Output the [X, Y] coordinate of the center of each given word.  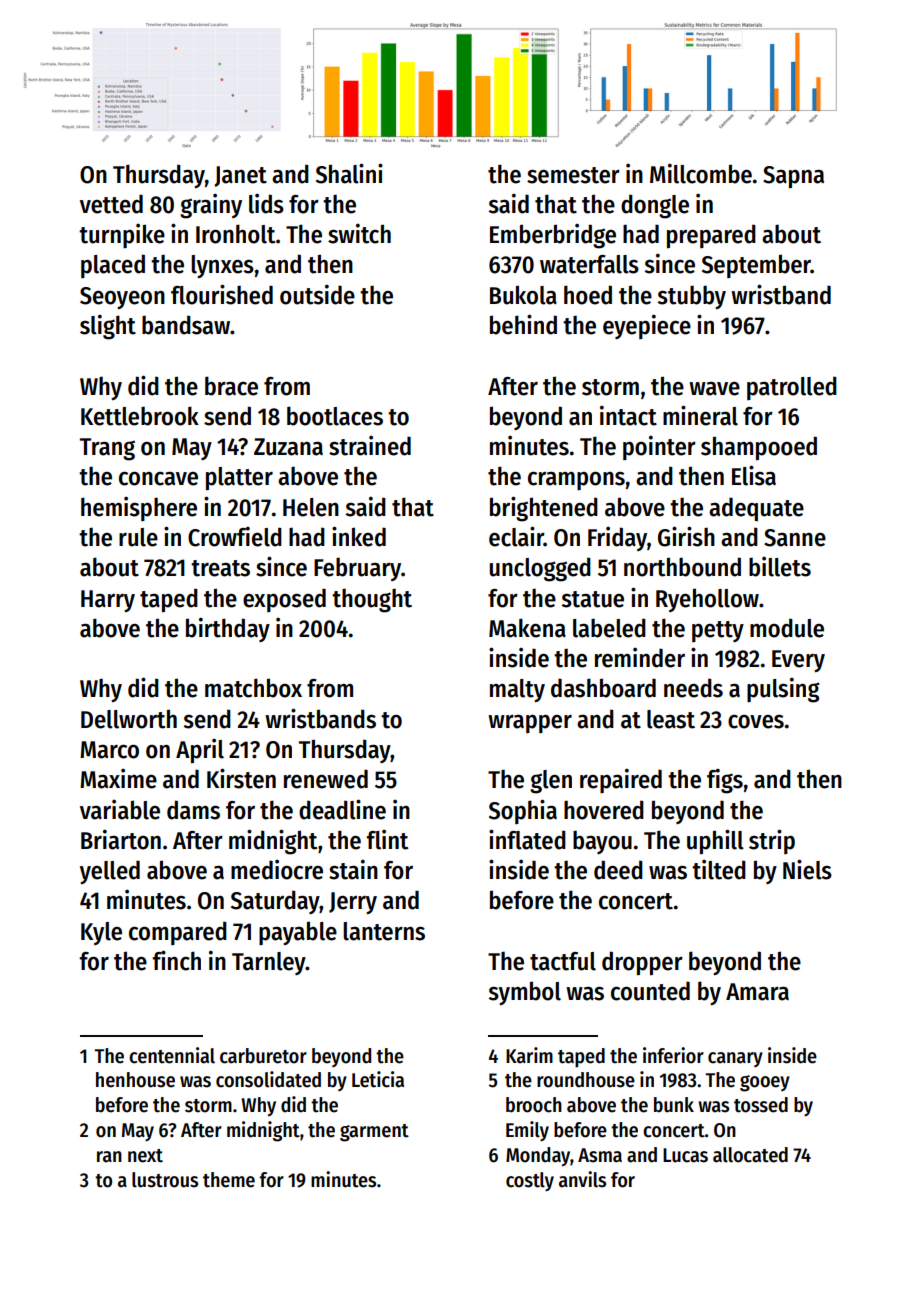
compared [178, 933]
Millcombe [701, 173]
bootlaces [335, 416]
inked [359, 536]
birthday [228, 629]
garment [374, 1133]
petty [718, 631]
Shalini [349, 173]
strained [370, 446]
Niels [807, 869]
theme [229, 1180]
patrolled [792, 388]
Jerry [353, 903]
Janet [240, 176]
